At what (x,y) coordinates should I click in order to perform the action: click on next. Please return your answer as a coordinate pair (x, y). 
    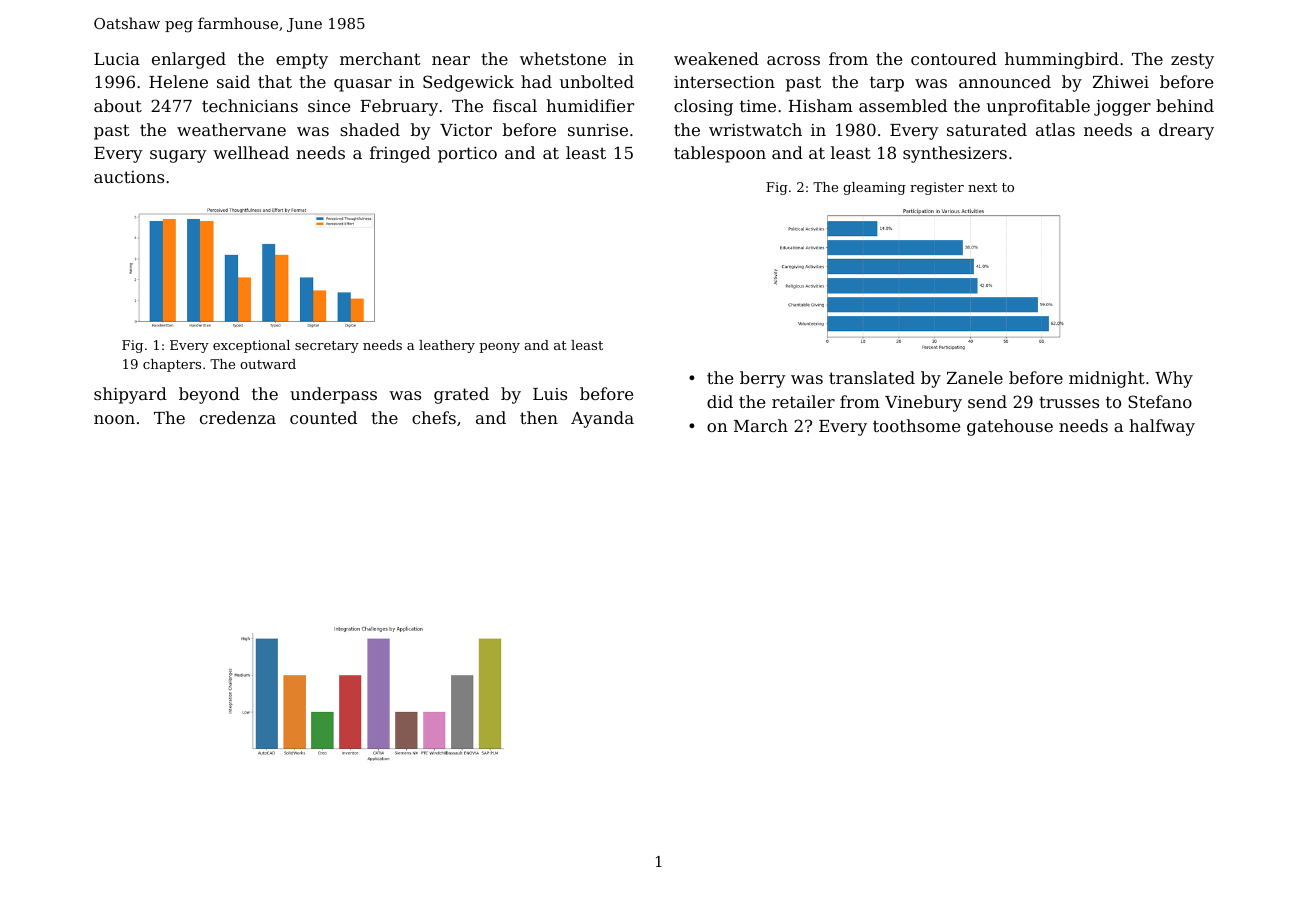
    Looking at the image, I should click on (982, 187).
